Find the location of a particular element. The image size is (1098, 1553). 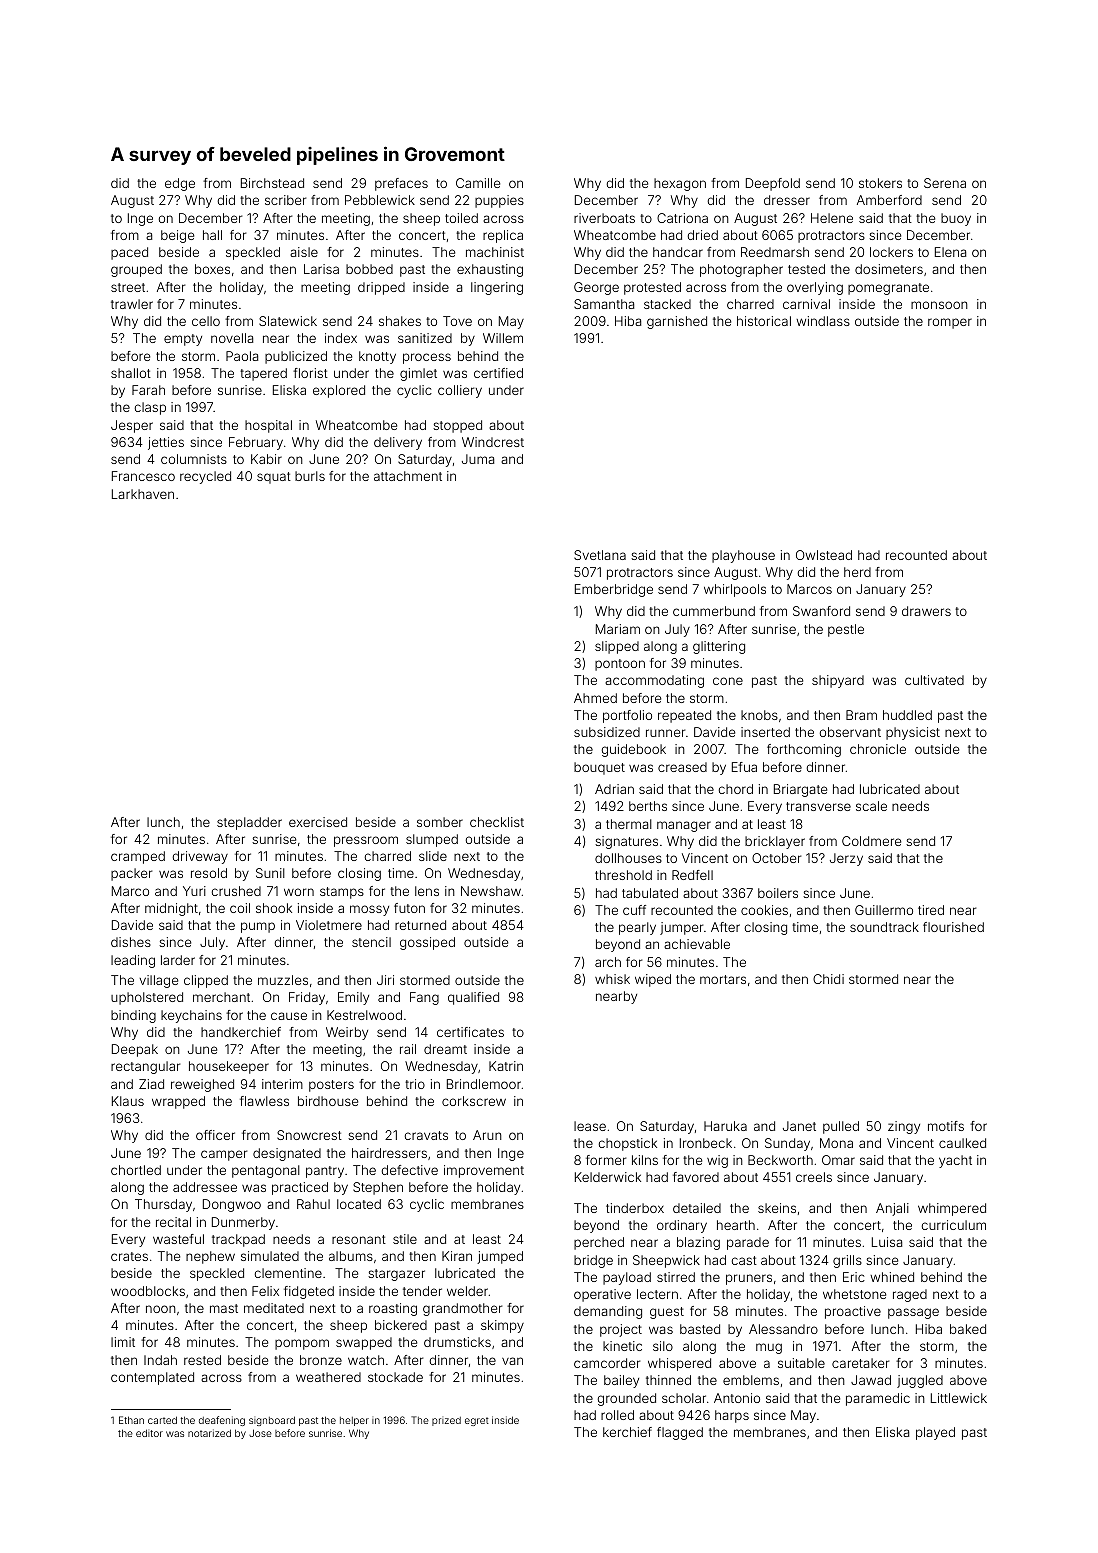

returned is located at coordinates (420, 925).
